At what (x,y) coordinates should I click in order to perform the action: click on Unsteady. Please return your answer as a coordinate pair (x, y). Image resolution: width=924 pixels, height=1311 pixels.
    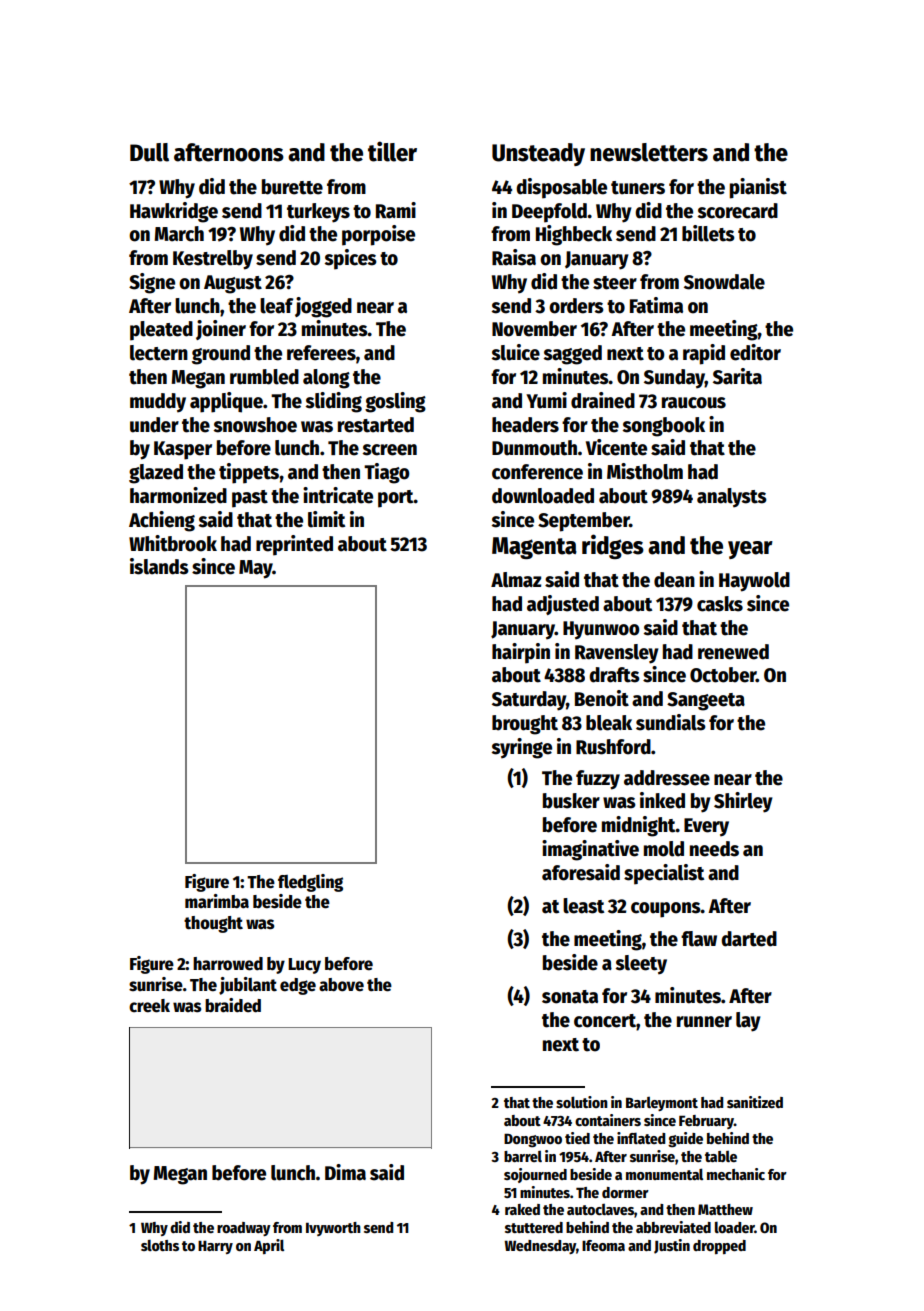
    Looking at the image, I should click on (538, 154).
